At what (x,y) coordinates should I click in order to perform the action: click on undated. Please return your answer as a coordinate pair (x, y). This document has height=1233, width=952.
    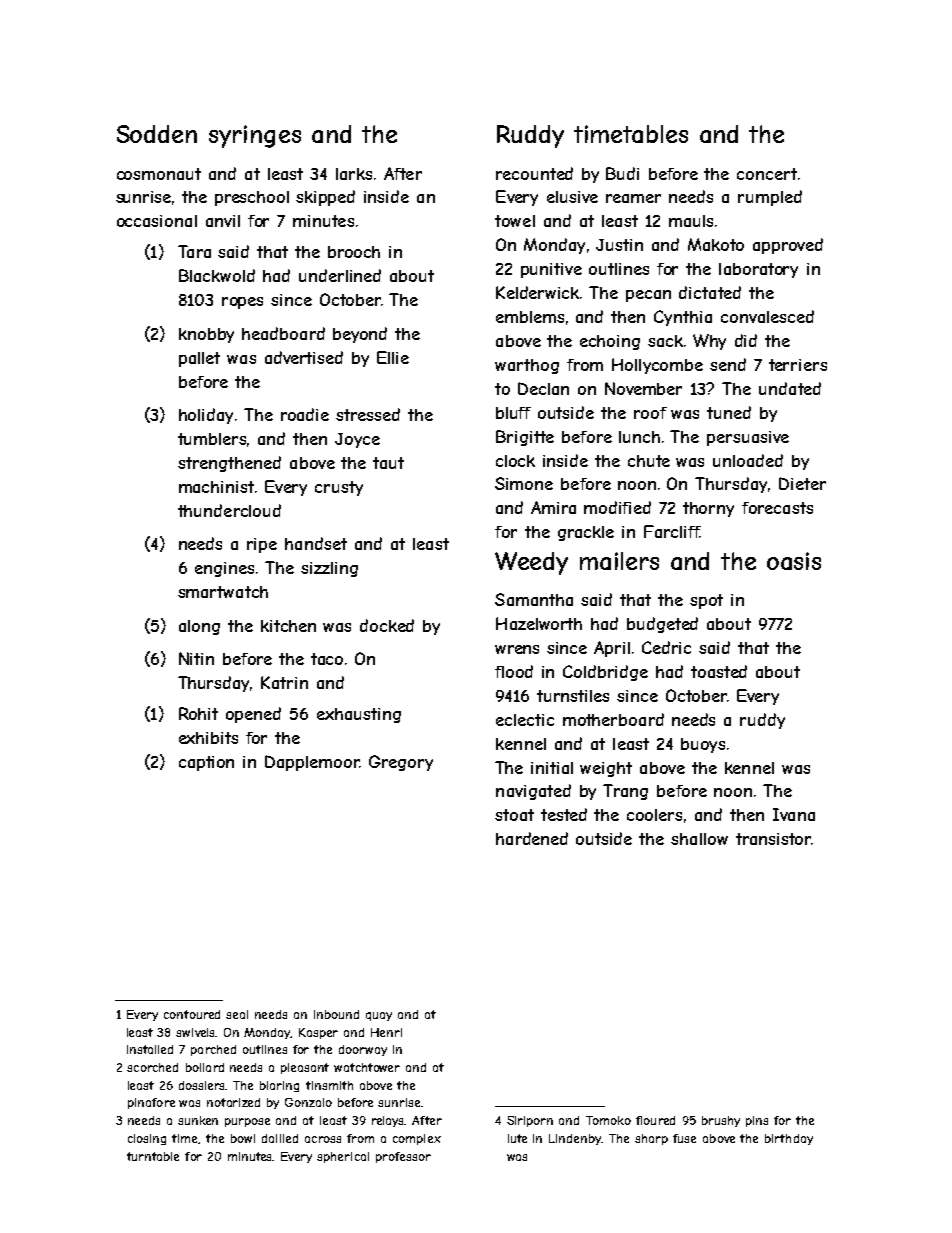
    Looking at the image, I should click on (790, 388).
